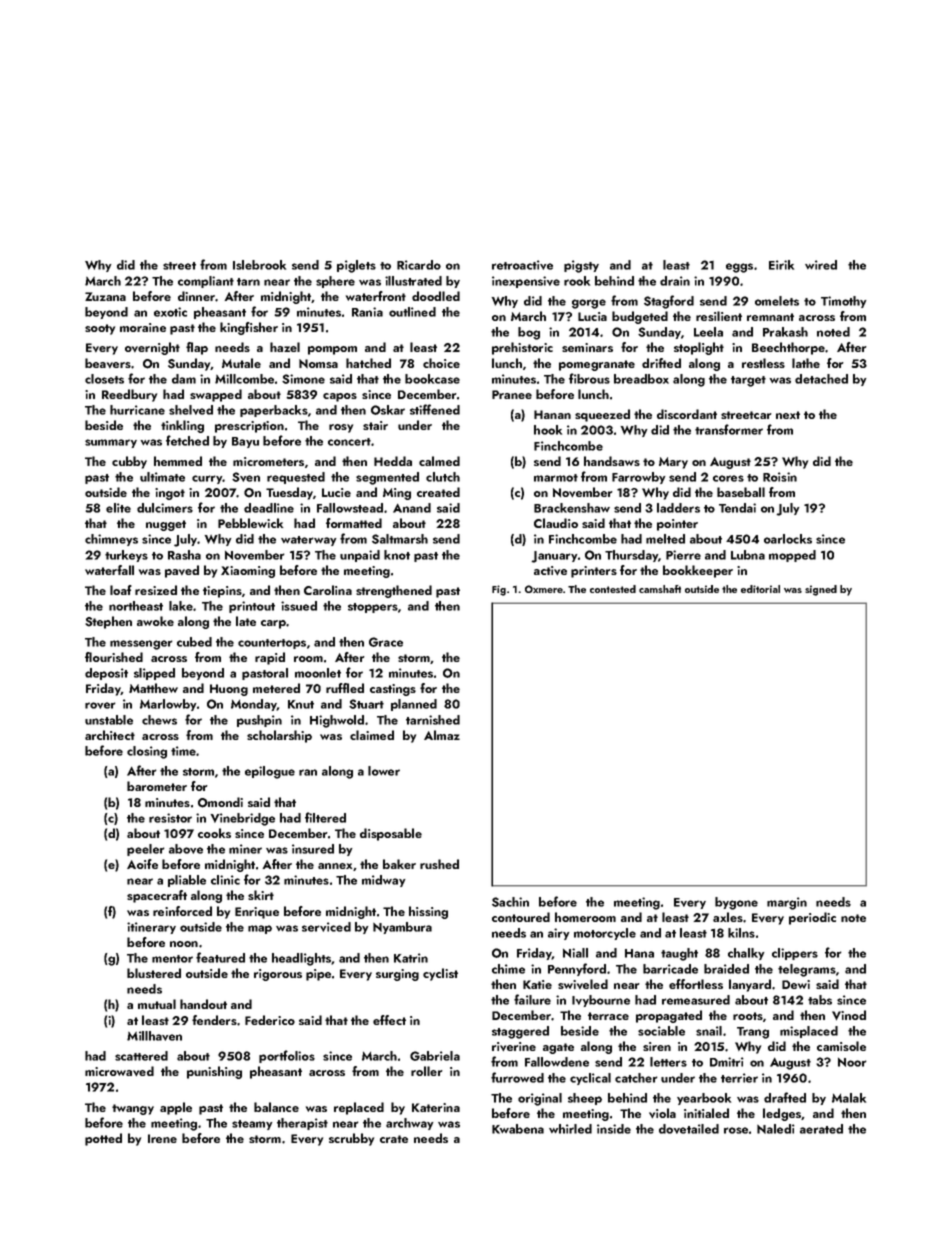  I want to click on outlined, so click(412, 312).
